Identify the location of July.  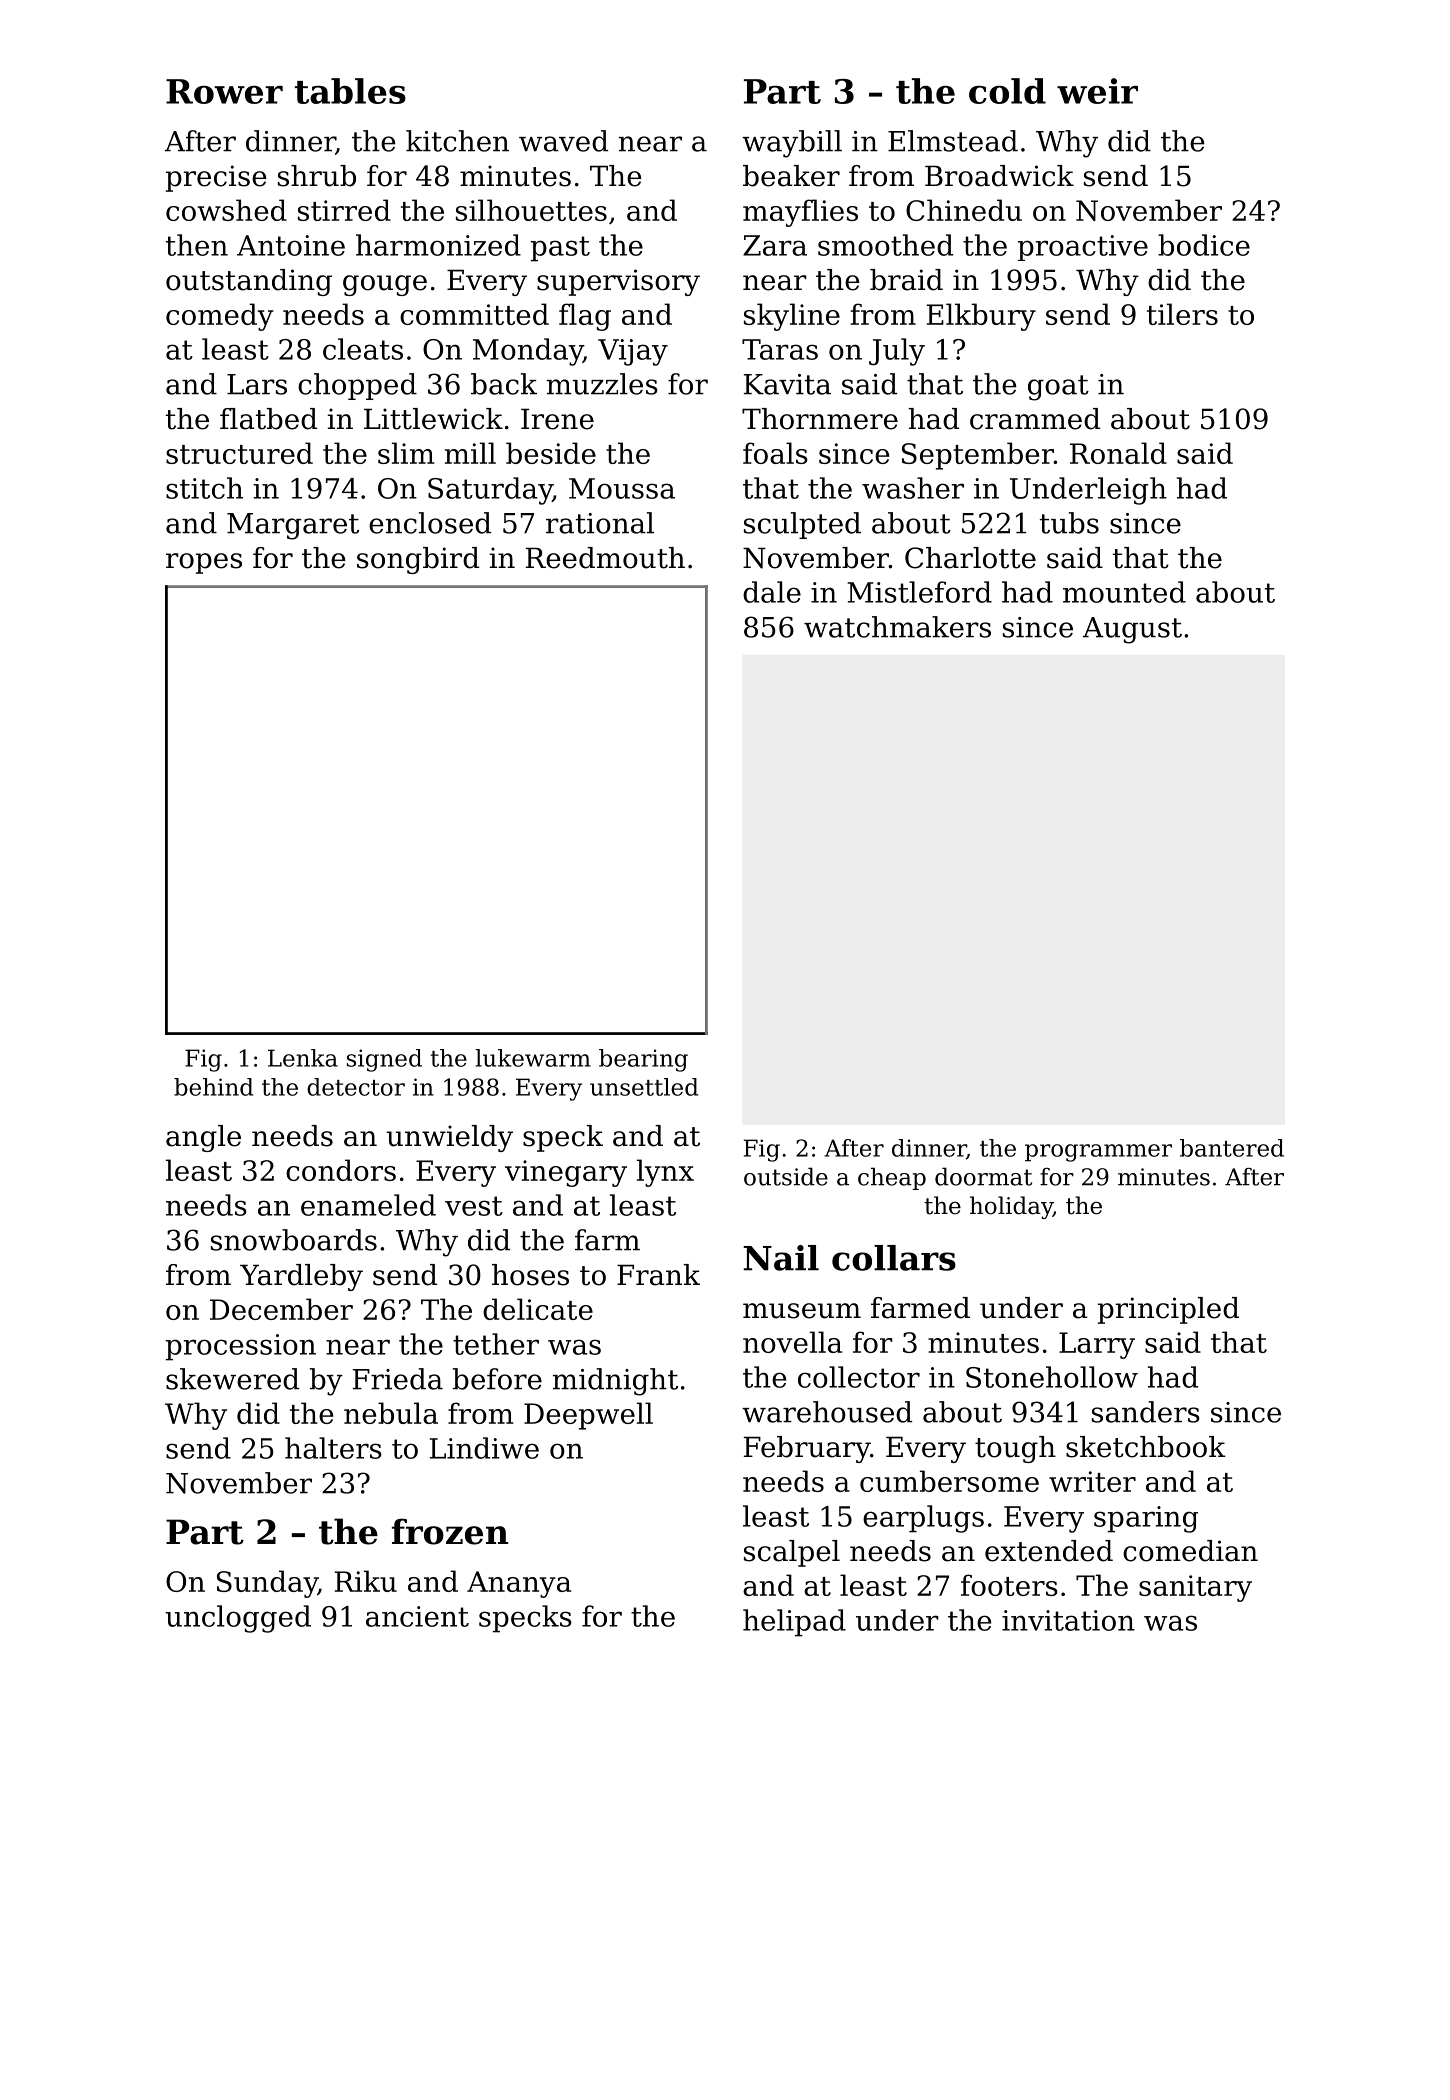
(897, 352).
